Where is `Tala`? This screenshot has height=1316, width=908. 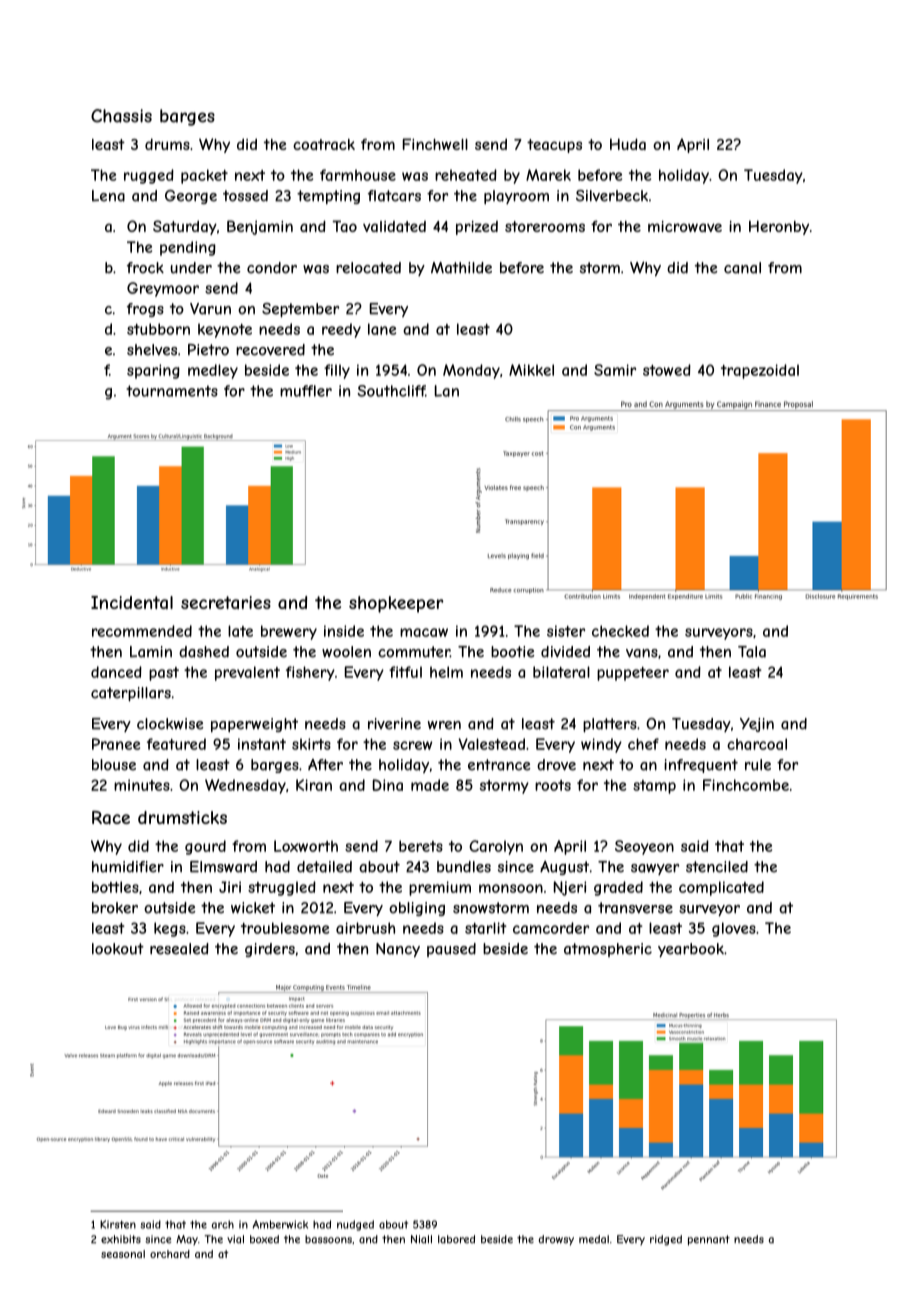
Tala is located at coordinates (752, 652).
